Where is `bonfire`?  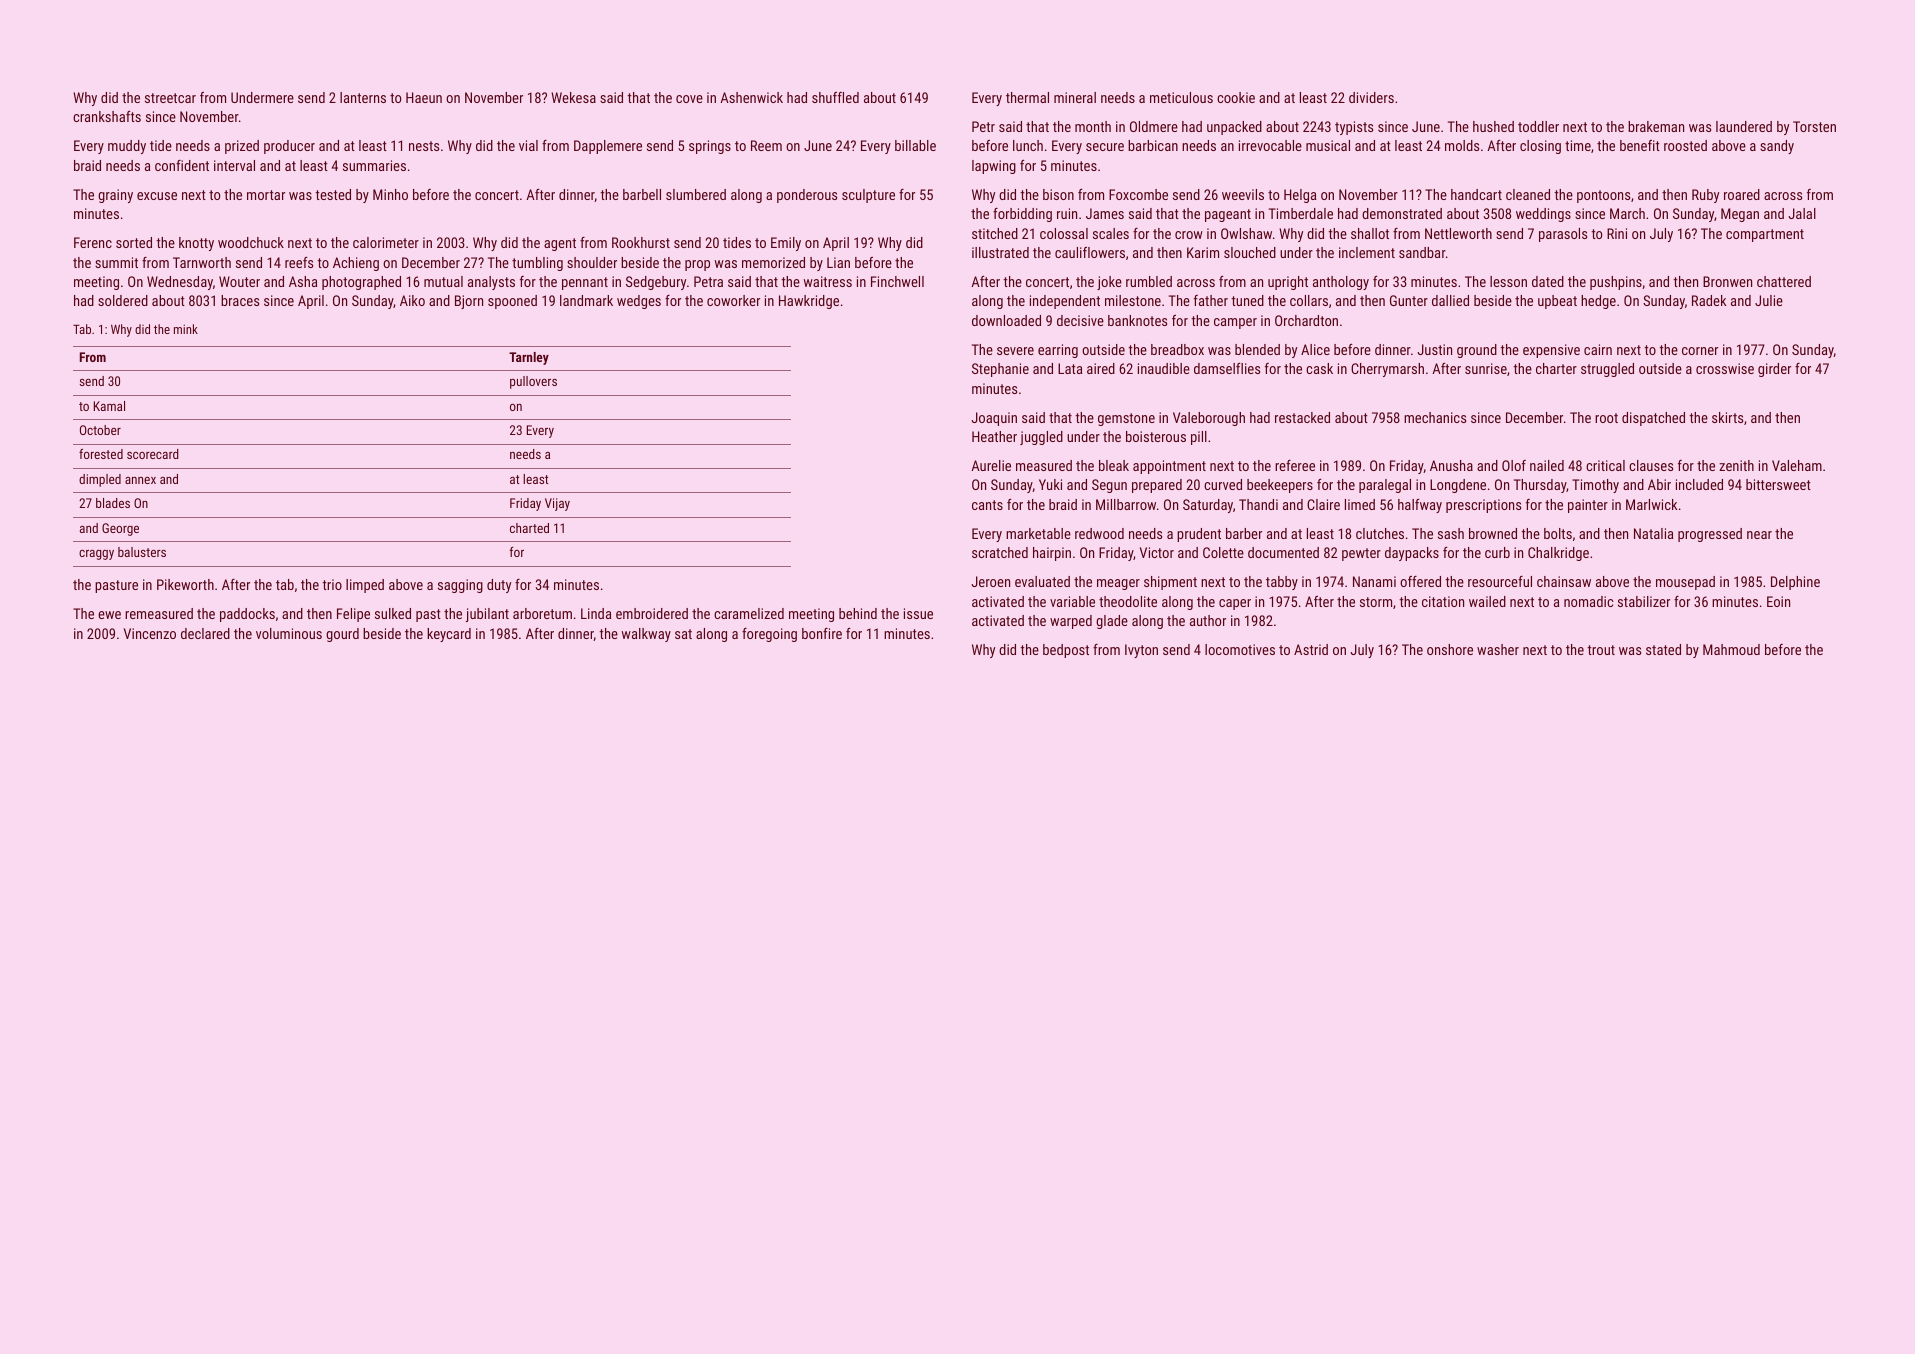 bonfire is located at coordinates (822, 633).
